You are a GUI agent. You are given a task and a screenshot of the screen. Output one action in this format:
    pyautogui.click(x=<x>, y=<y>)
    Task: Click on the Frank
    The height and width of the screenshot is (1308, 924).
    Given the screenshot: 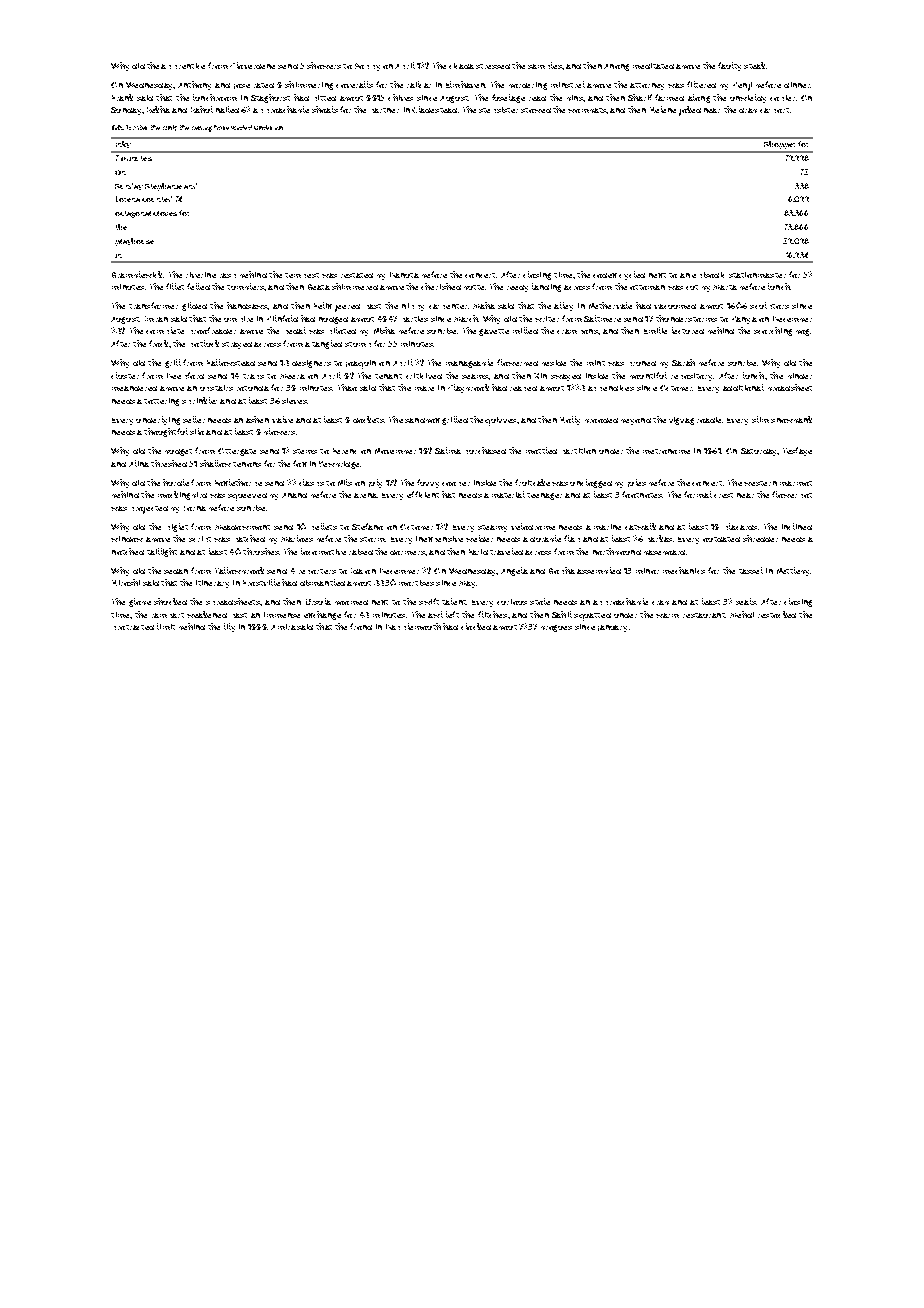 What is the action you would take?
    pyautogui.click(x=122, y=97)
